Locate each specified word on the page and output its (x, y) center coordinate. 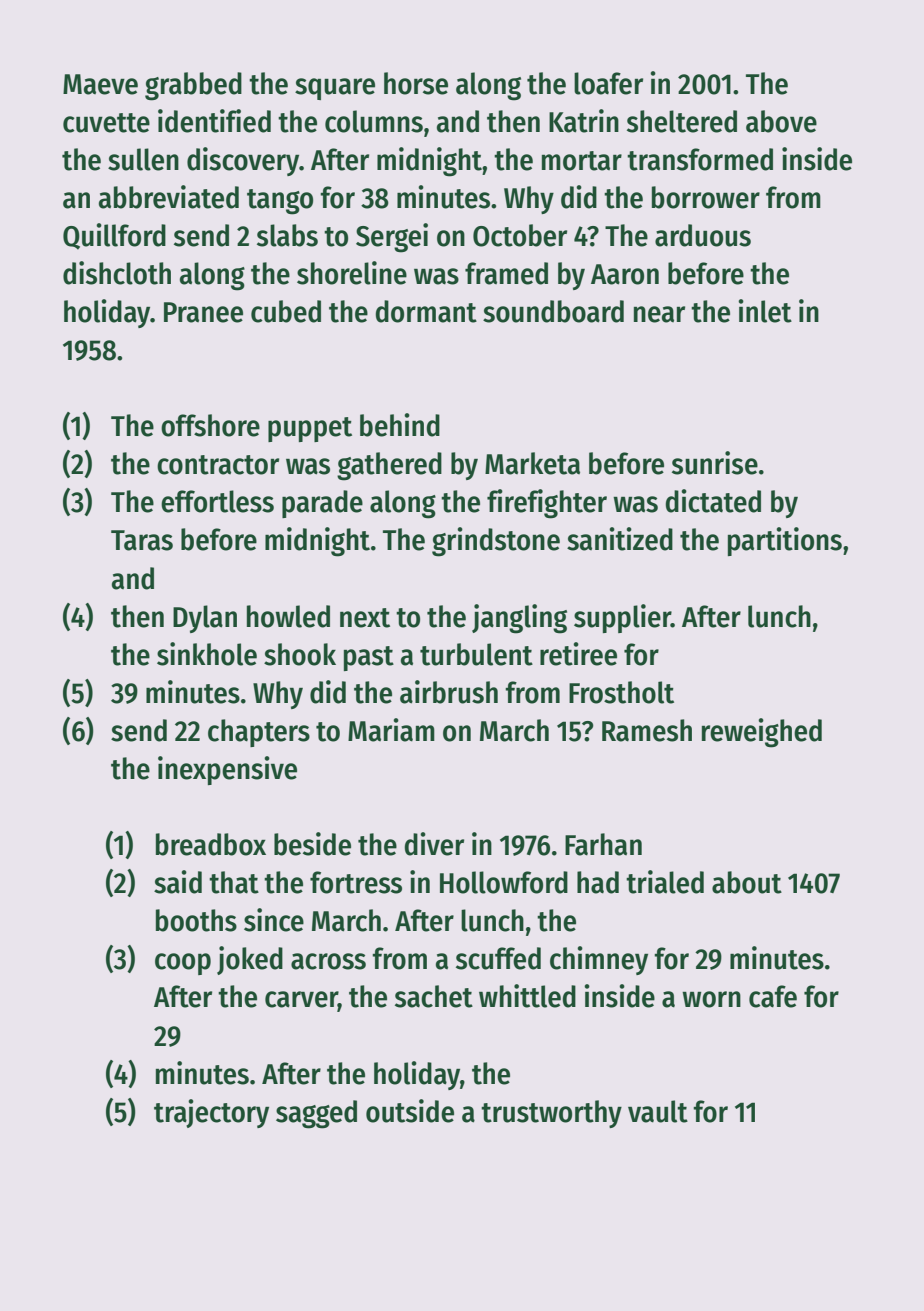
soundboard (553, 311)
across (328, 961)
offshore (210, 425)
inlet (765, 311)
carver (301, 1000)
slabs (287, 235)
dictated (713, 501)
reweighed (762, 733)
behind (400, 425)
